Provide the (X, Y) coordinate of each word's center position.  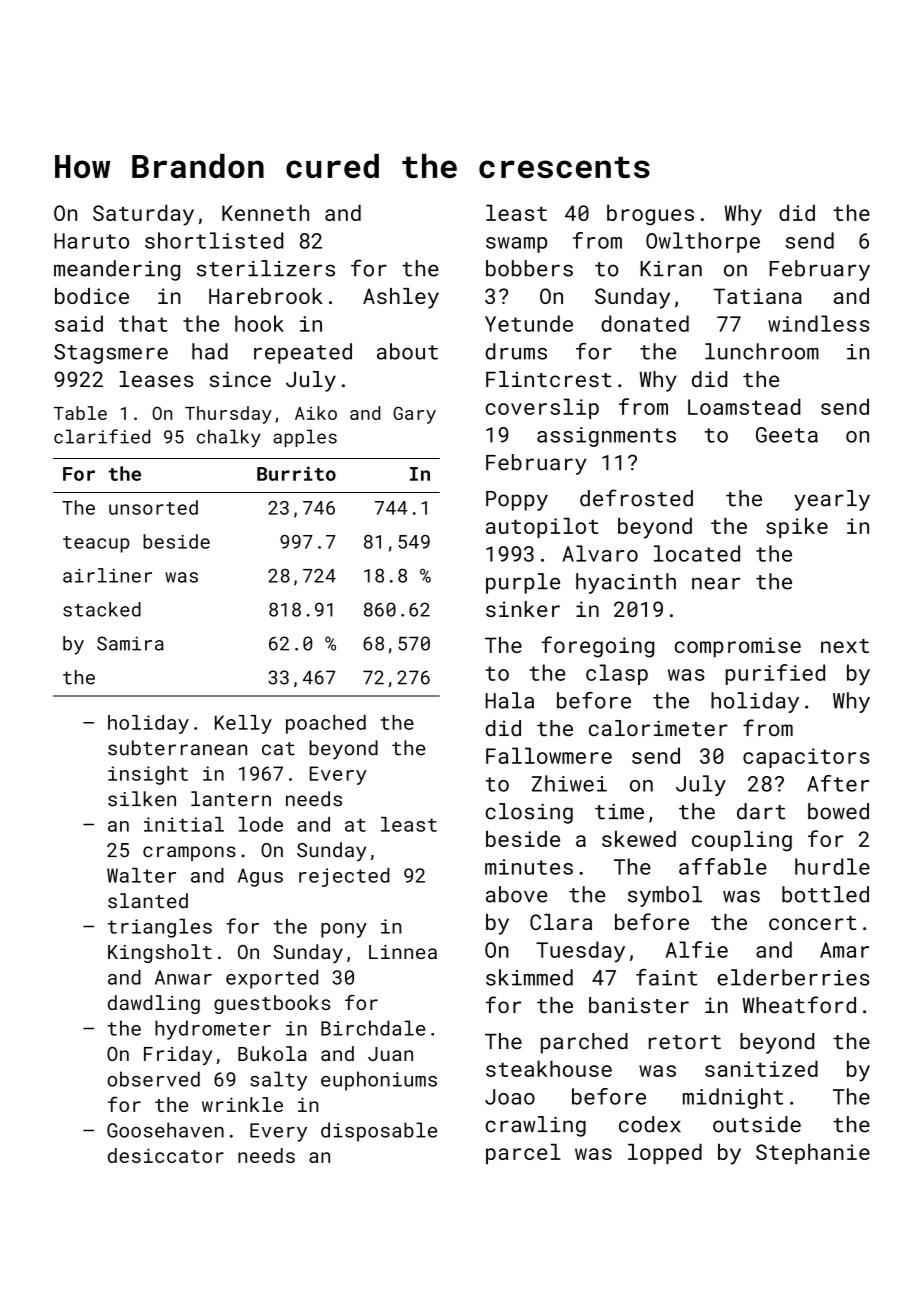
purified (775, 674)
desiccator (166, 1155)
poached (326, 724)
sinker (523, 609)
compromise (738, 647)
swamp (516, 245)
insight (148, 775)
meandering (117, 270)
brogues (650, 215)
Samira (130, 643)
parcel (523, 1154)
